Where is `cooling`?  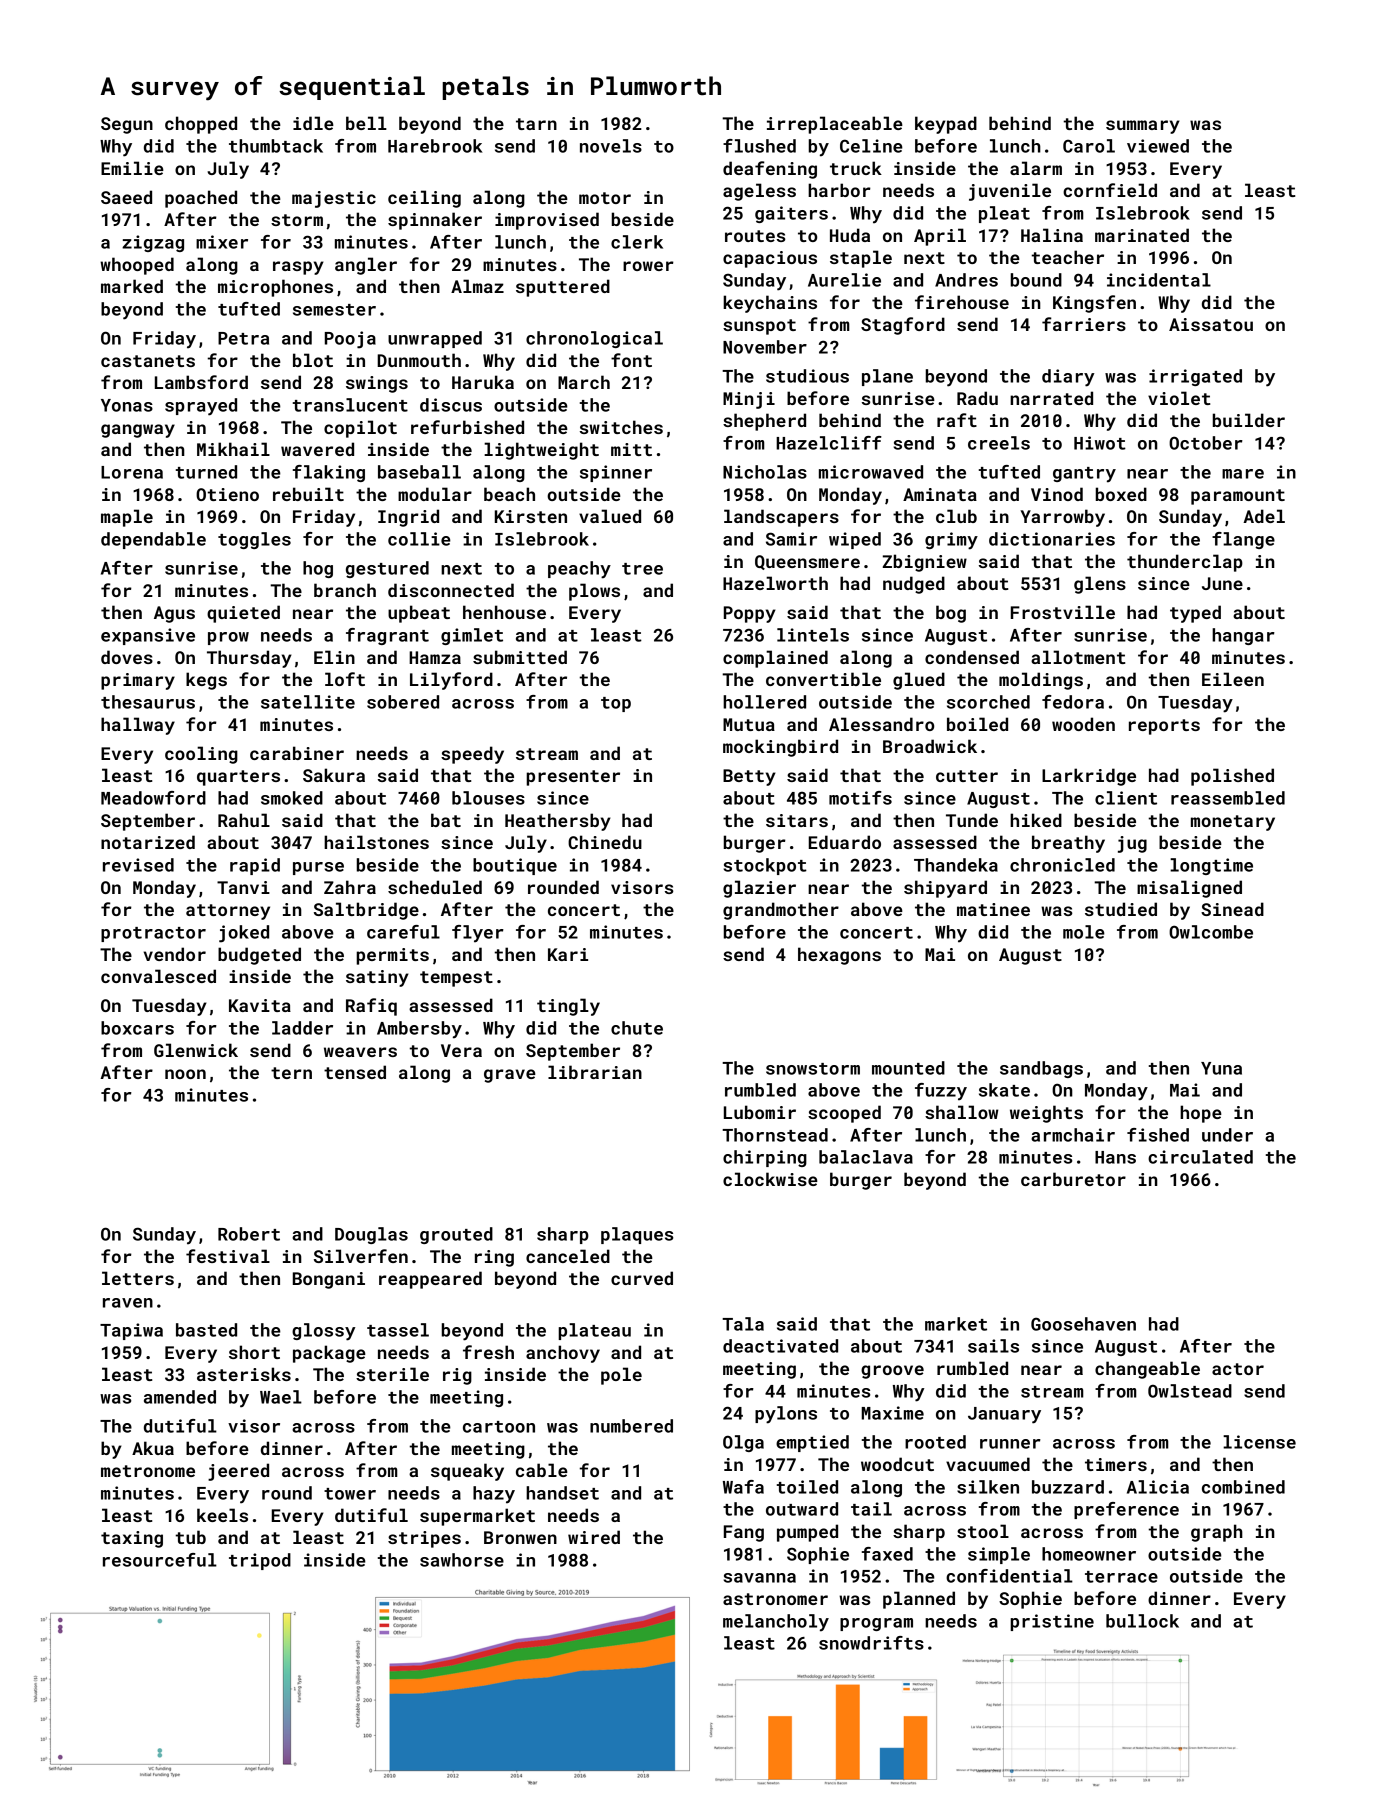
cooling is located at coordinates (201, 755).
